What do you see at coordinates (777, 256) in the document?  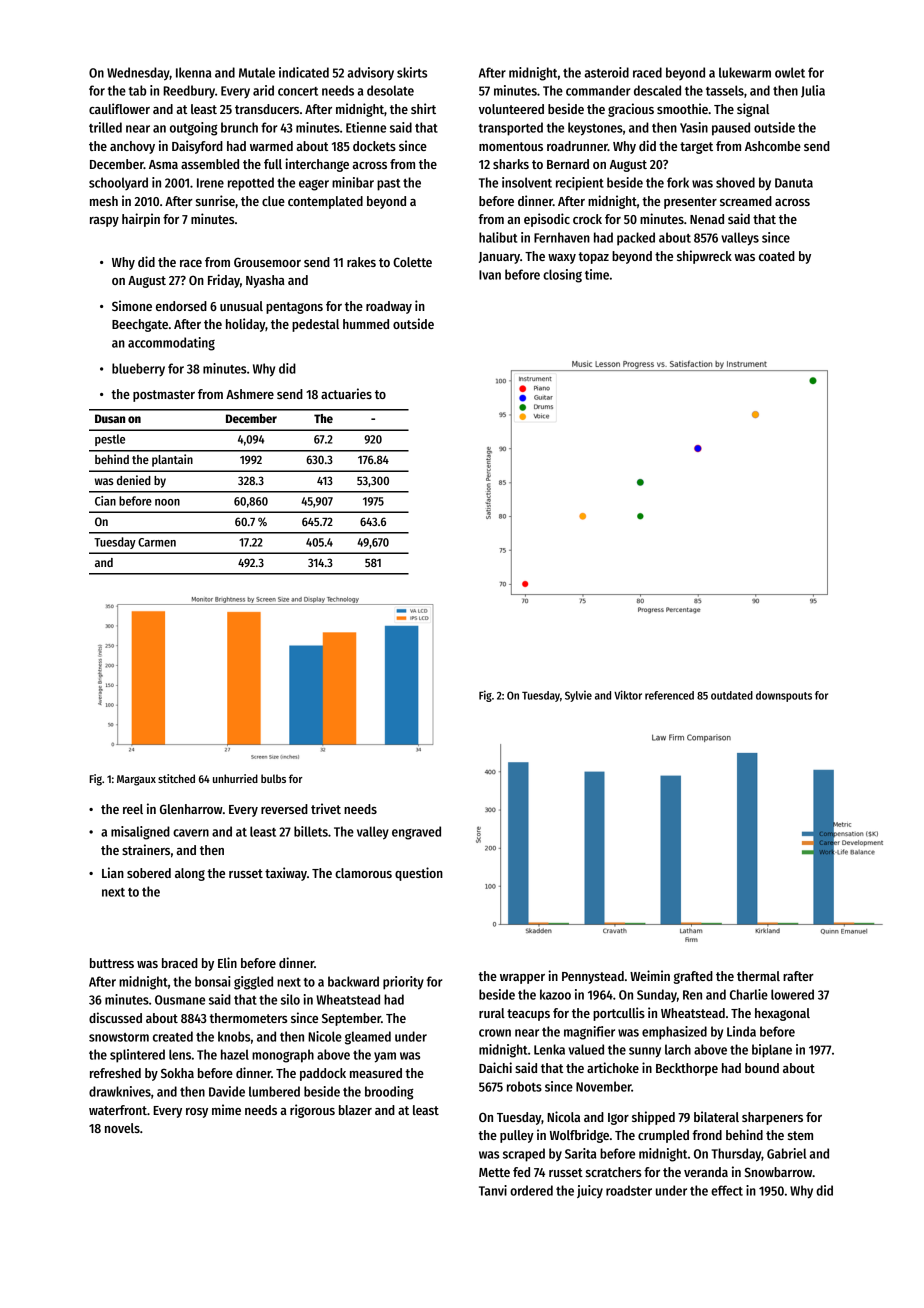 I see `coated` at bounding box center [777, 256].
